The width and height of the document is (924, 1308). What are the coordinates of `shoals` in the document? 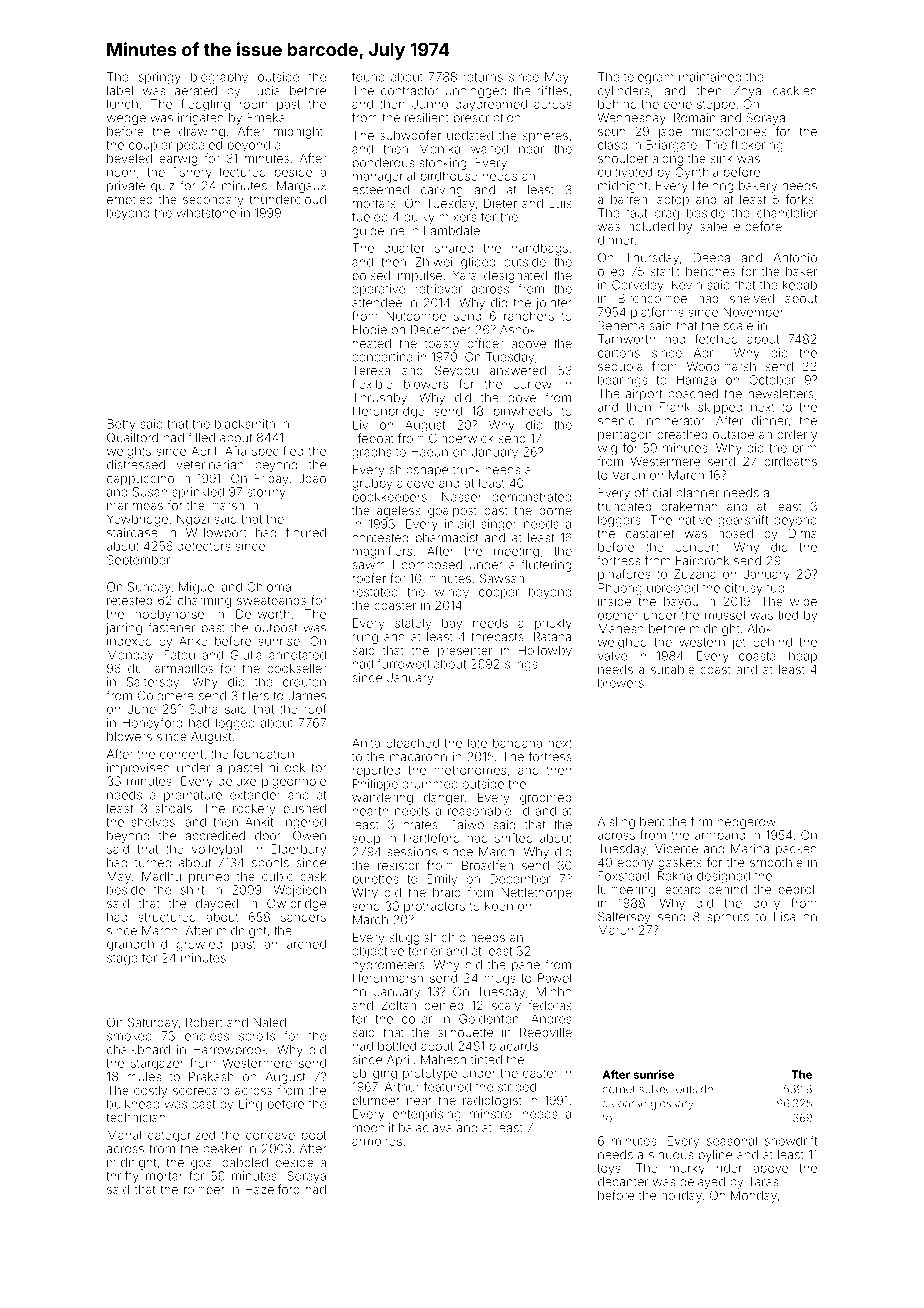 It's located at (173, 808).
